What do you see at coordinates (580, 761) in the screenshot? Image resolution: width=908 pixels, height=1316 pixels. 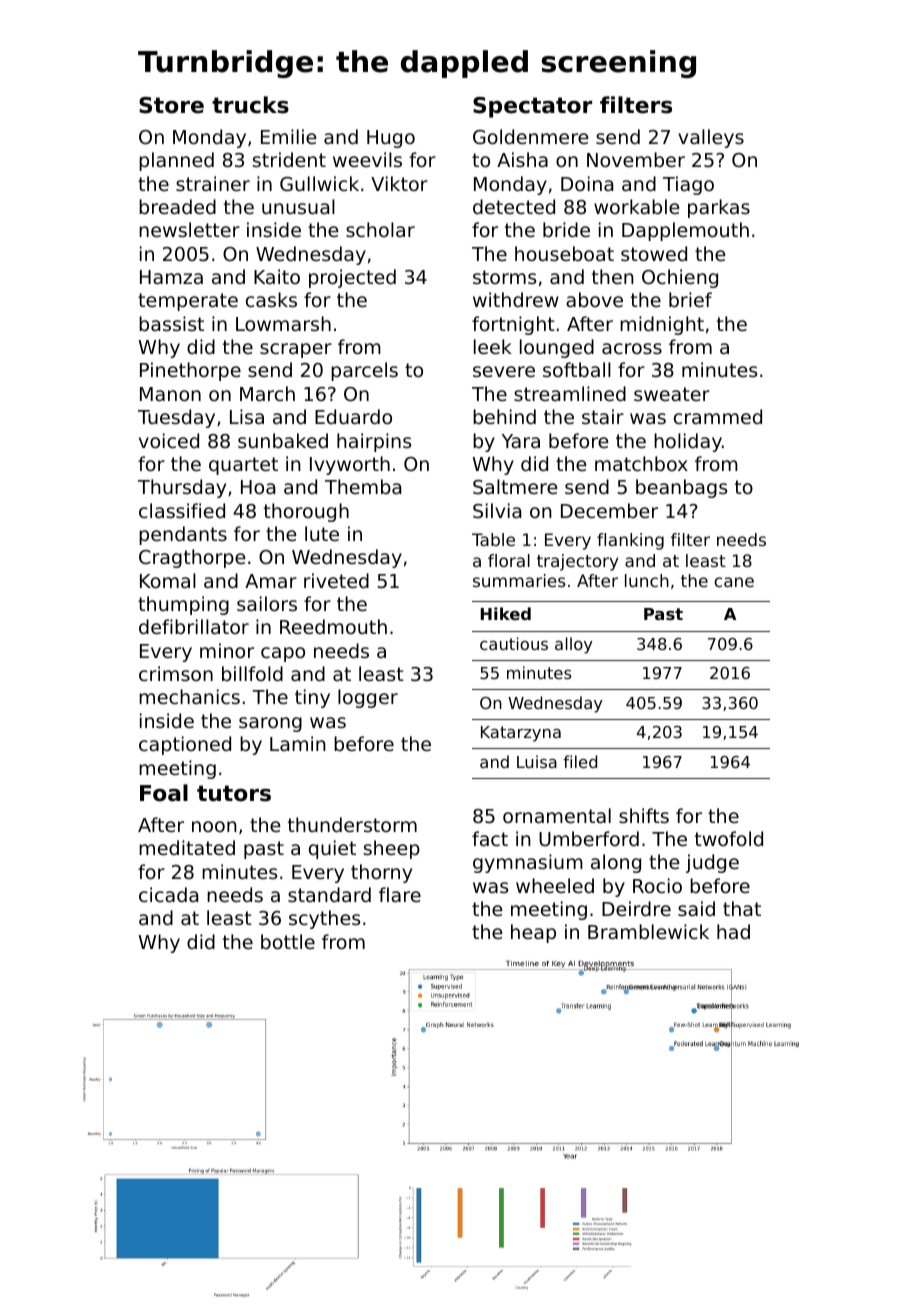 I see `filed` at bounding box center [580, 761].
